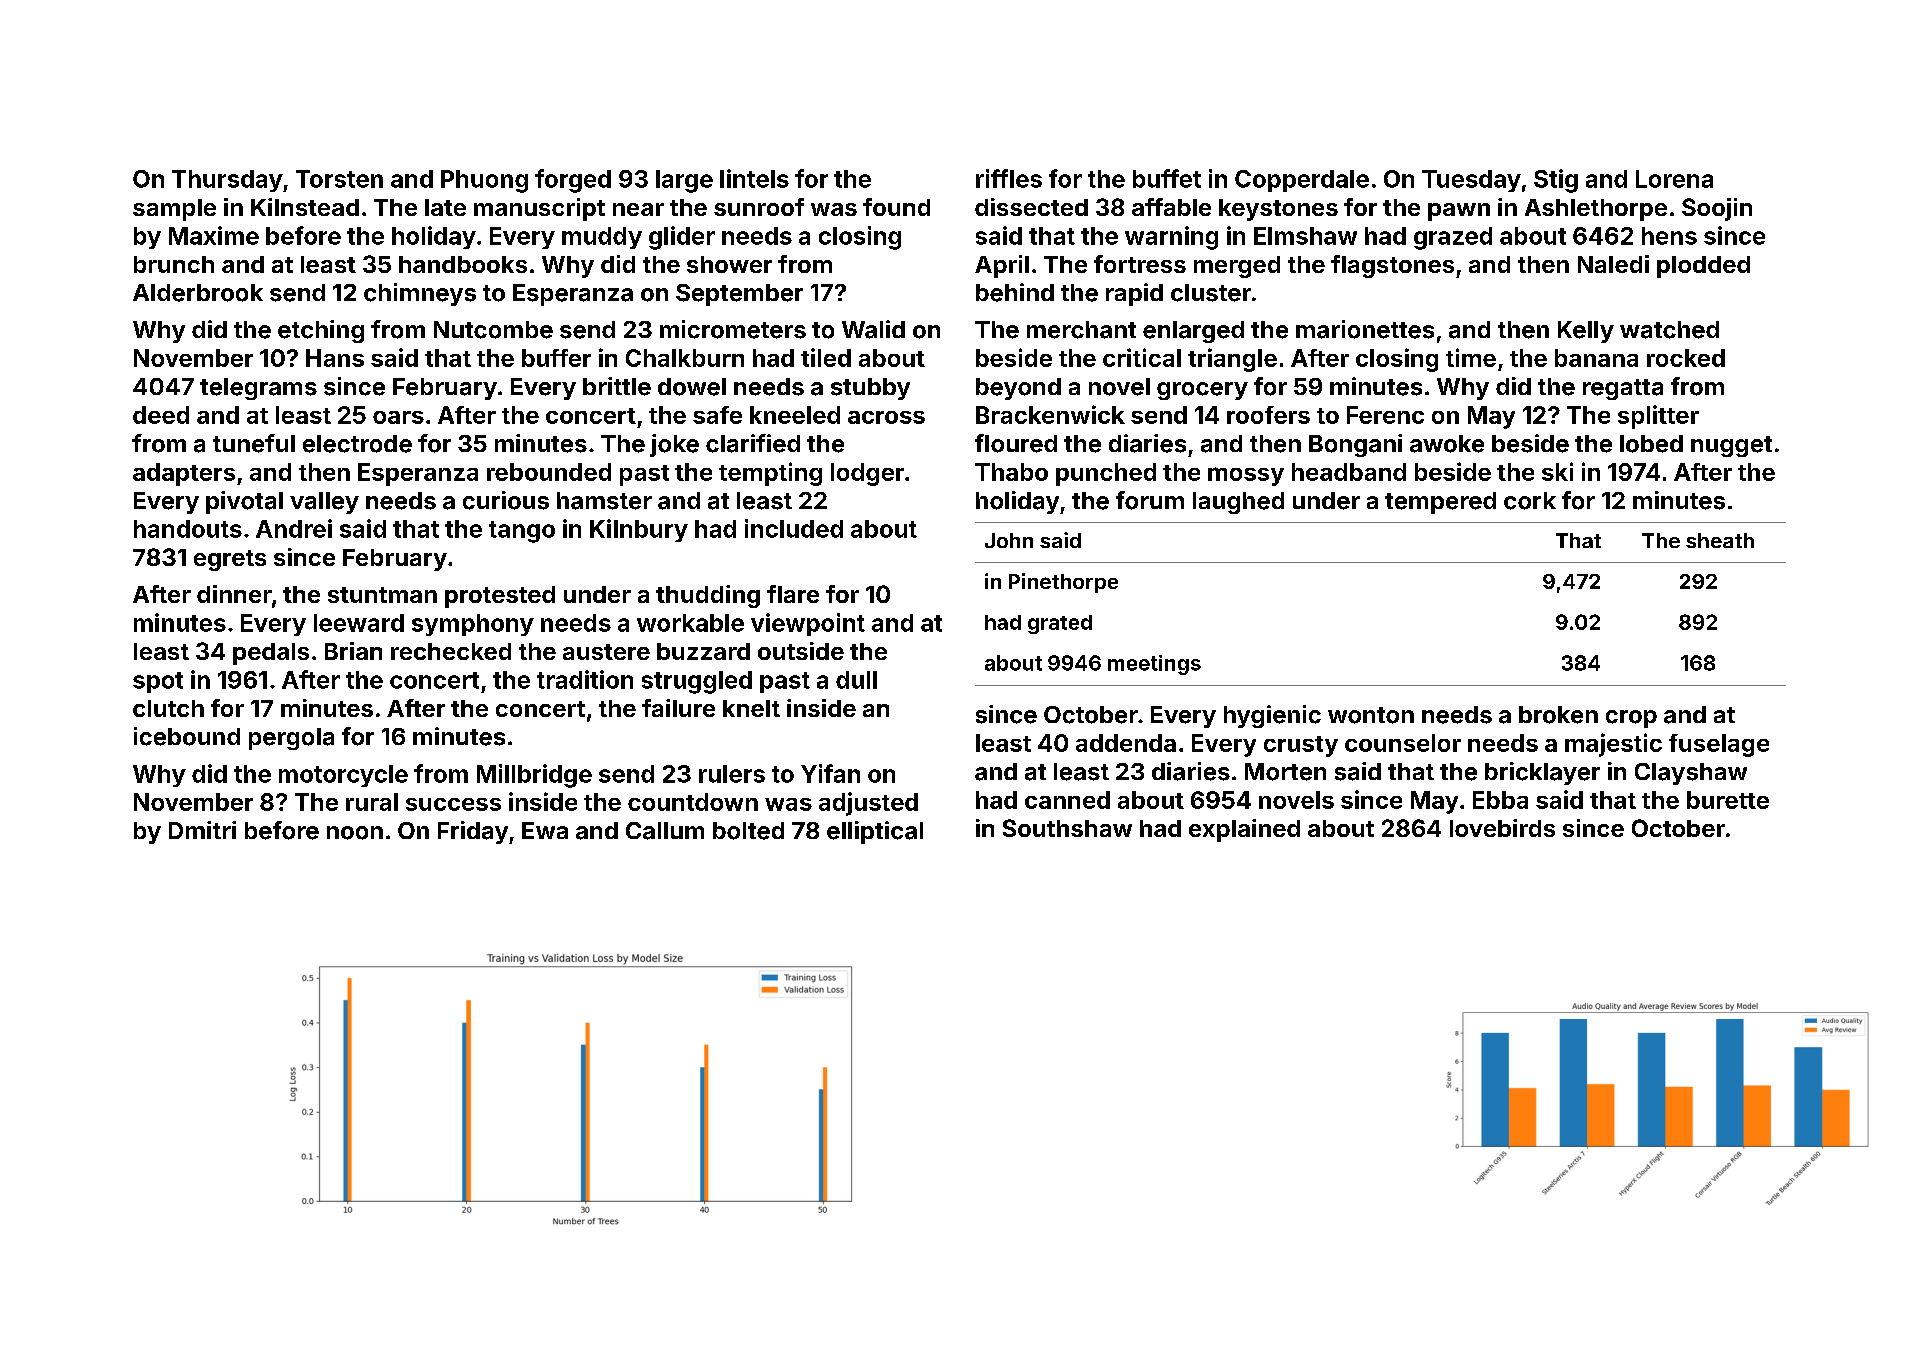  Describe the element at coordinates (202, 830) in the screenshot. I see `Dmitri` at that location.
